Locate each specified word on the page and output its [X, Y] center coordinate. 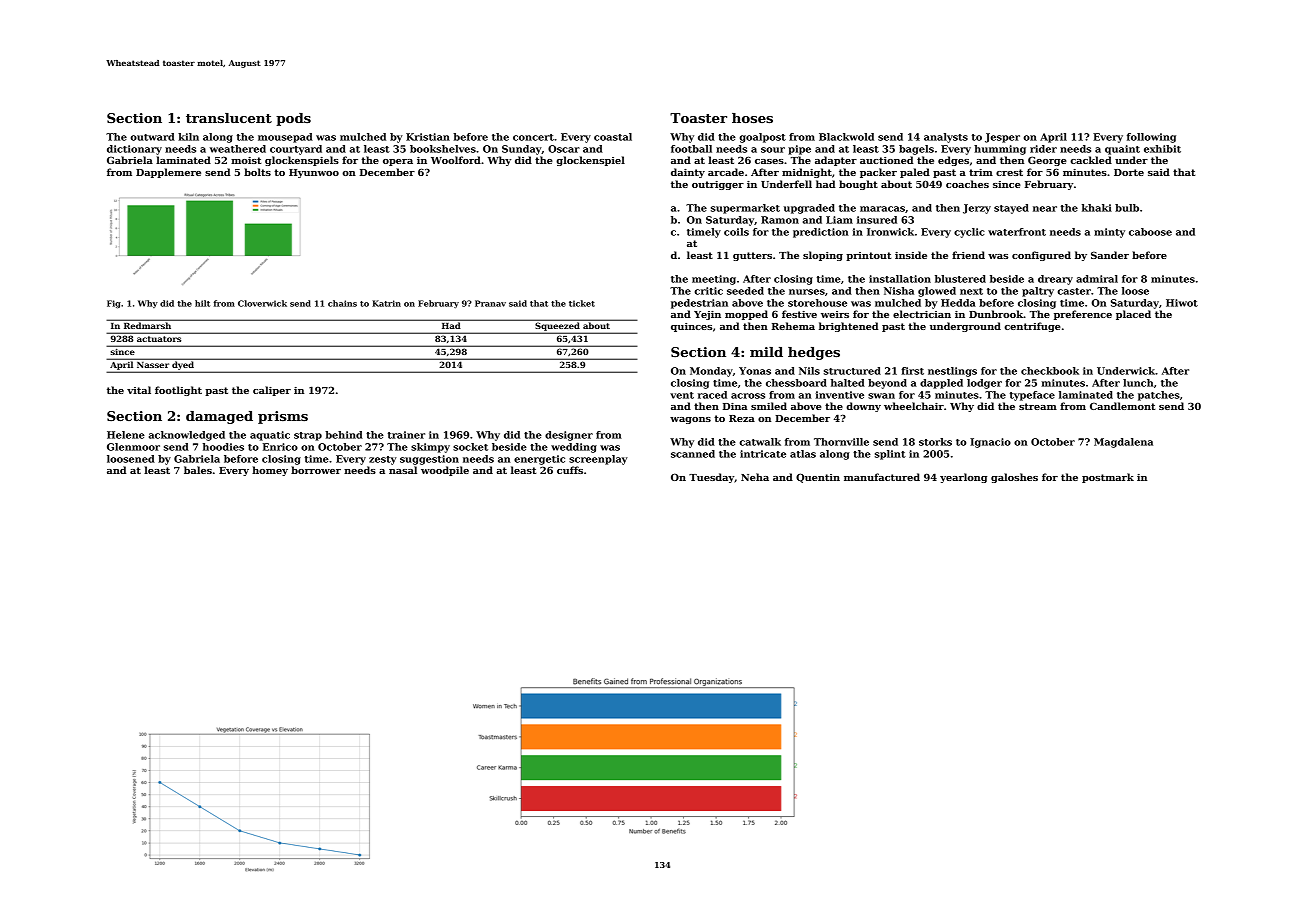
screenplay [598, 460]
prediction [821, 233]
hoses [752, 118]
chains [342, 303]
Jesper [1002, 138]
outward [153, 137]
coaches [967, 184]
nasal [403, 470]
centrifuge [1032, 327]
